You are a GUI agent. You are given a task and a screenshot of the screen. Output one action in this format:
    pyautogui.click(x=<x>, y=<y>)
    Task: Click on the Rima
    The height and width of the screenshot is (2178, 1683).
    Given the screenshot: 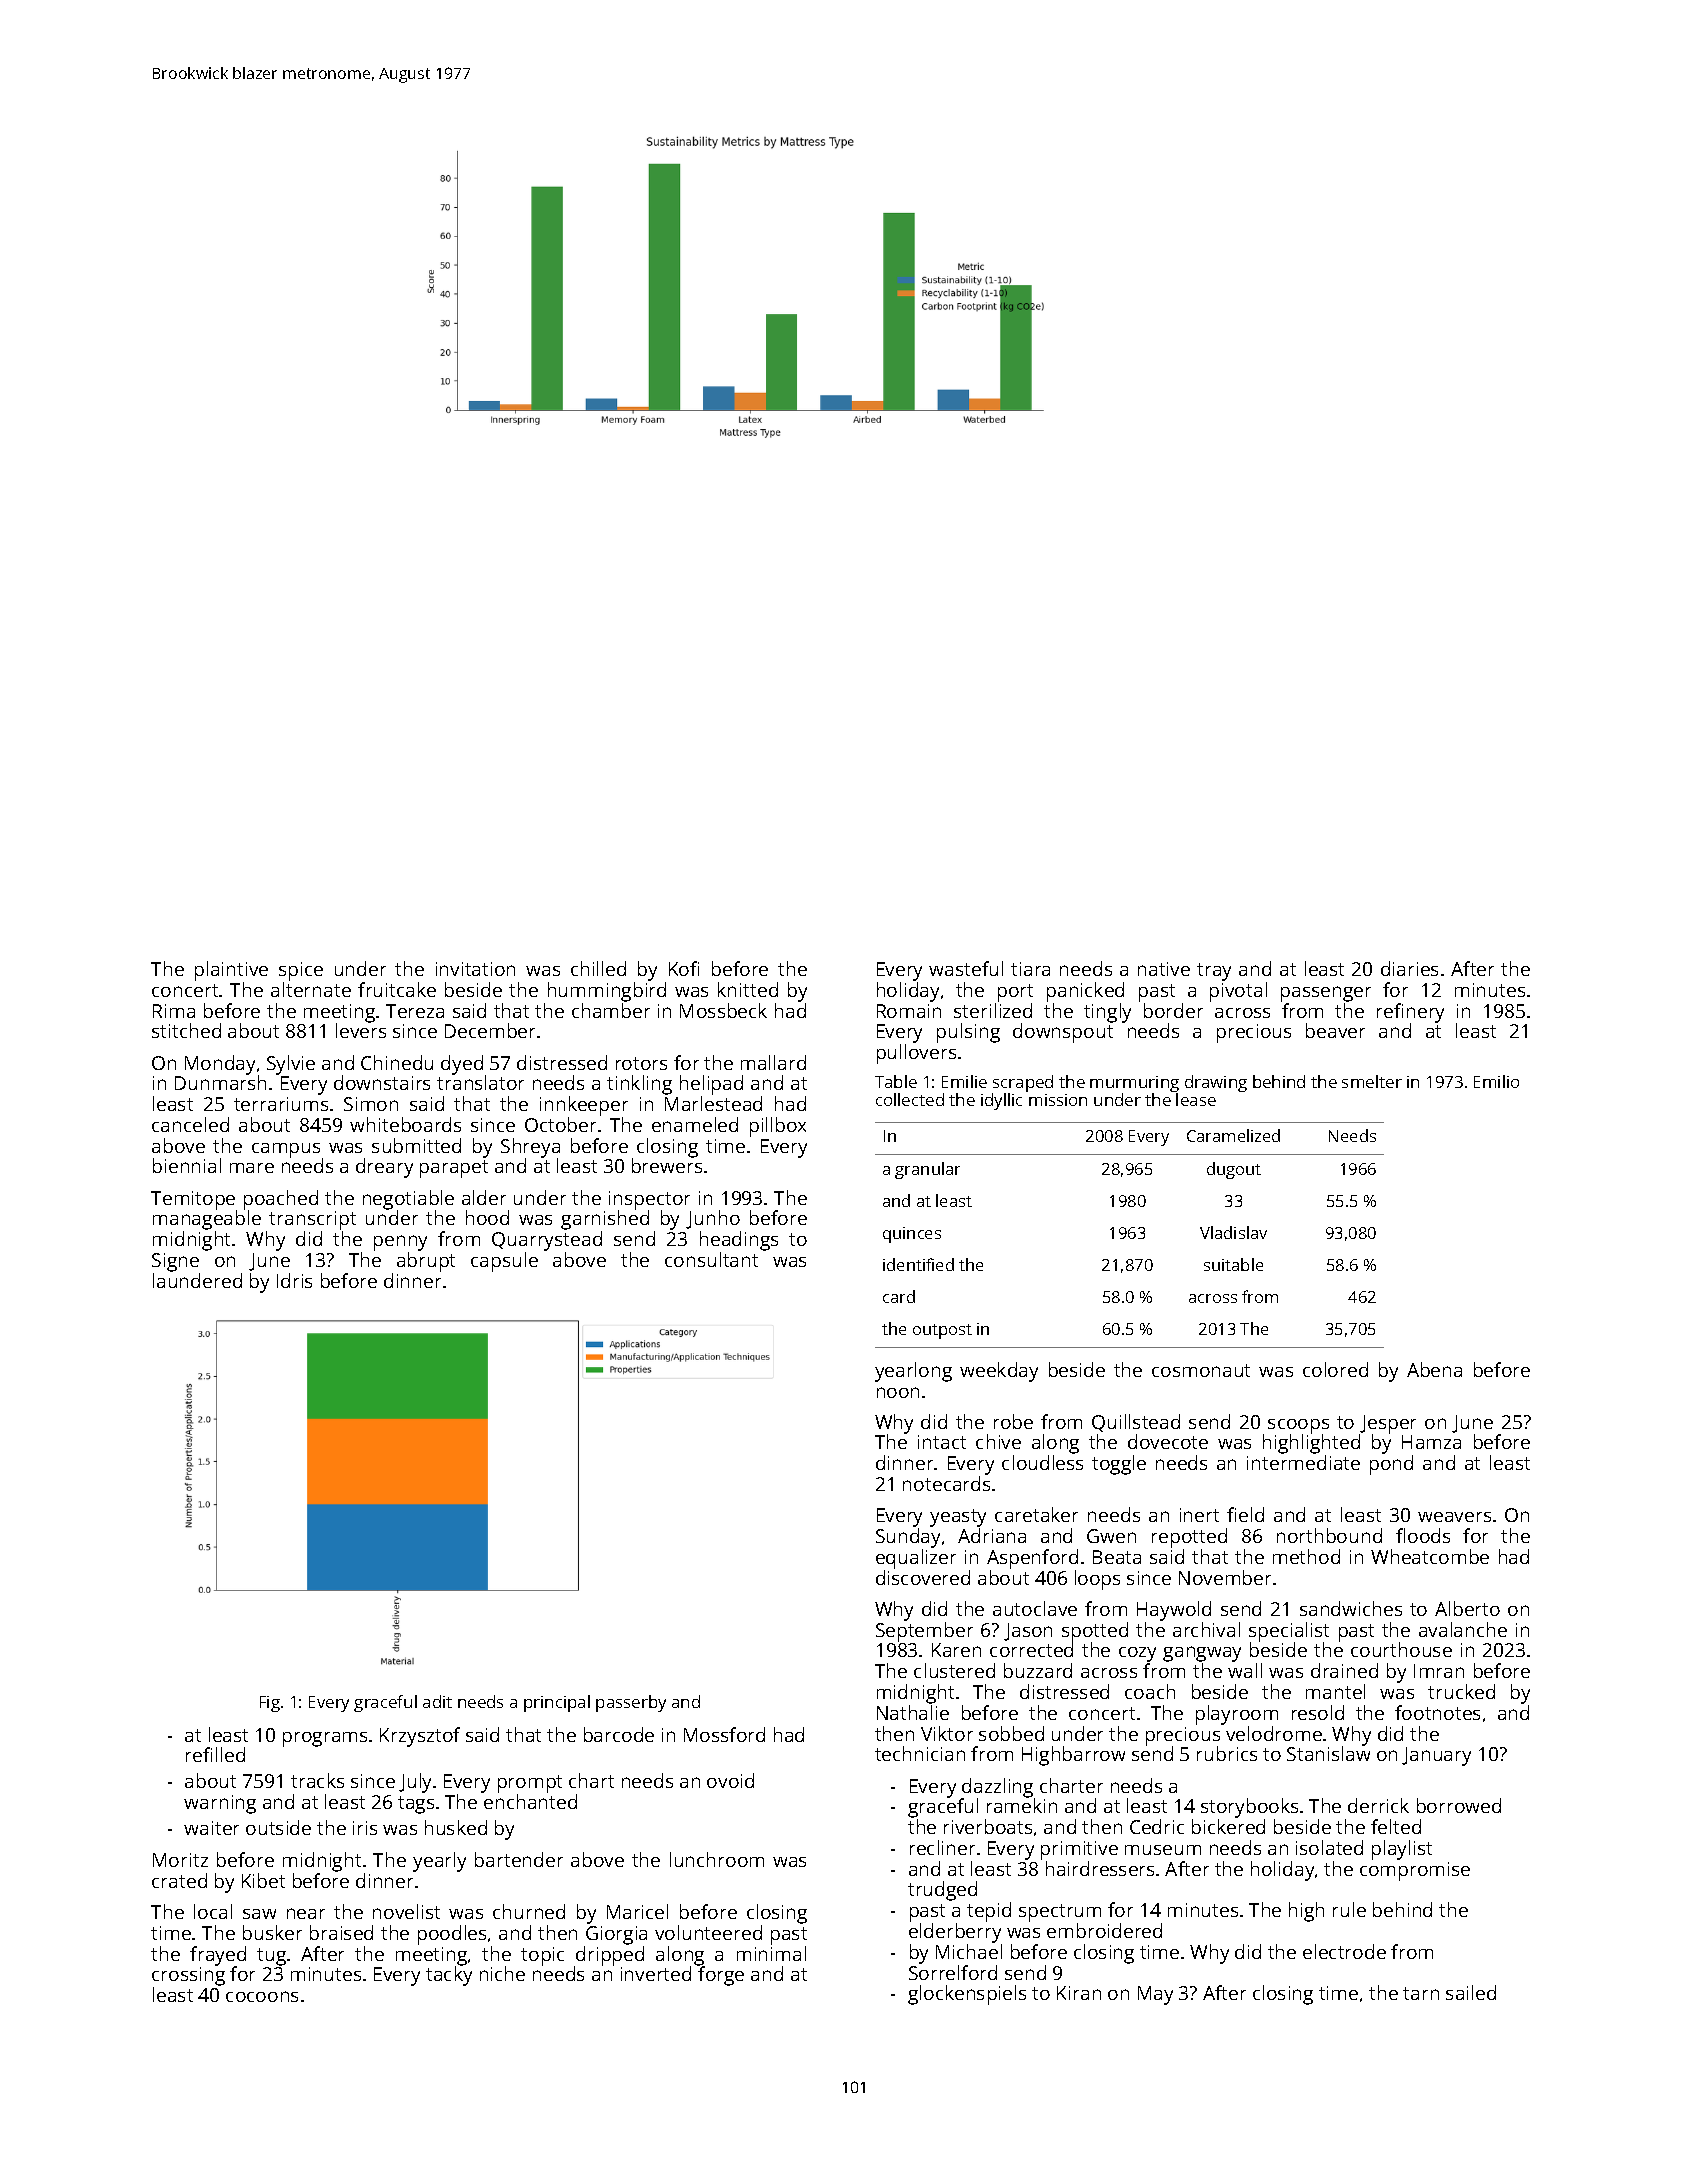 What is the action you would take?
    pyautogui.click(x=174, y=1011)
